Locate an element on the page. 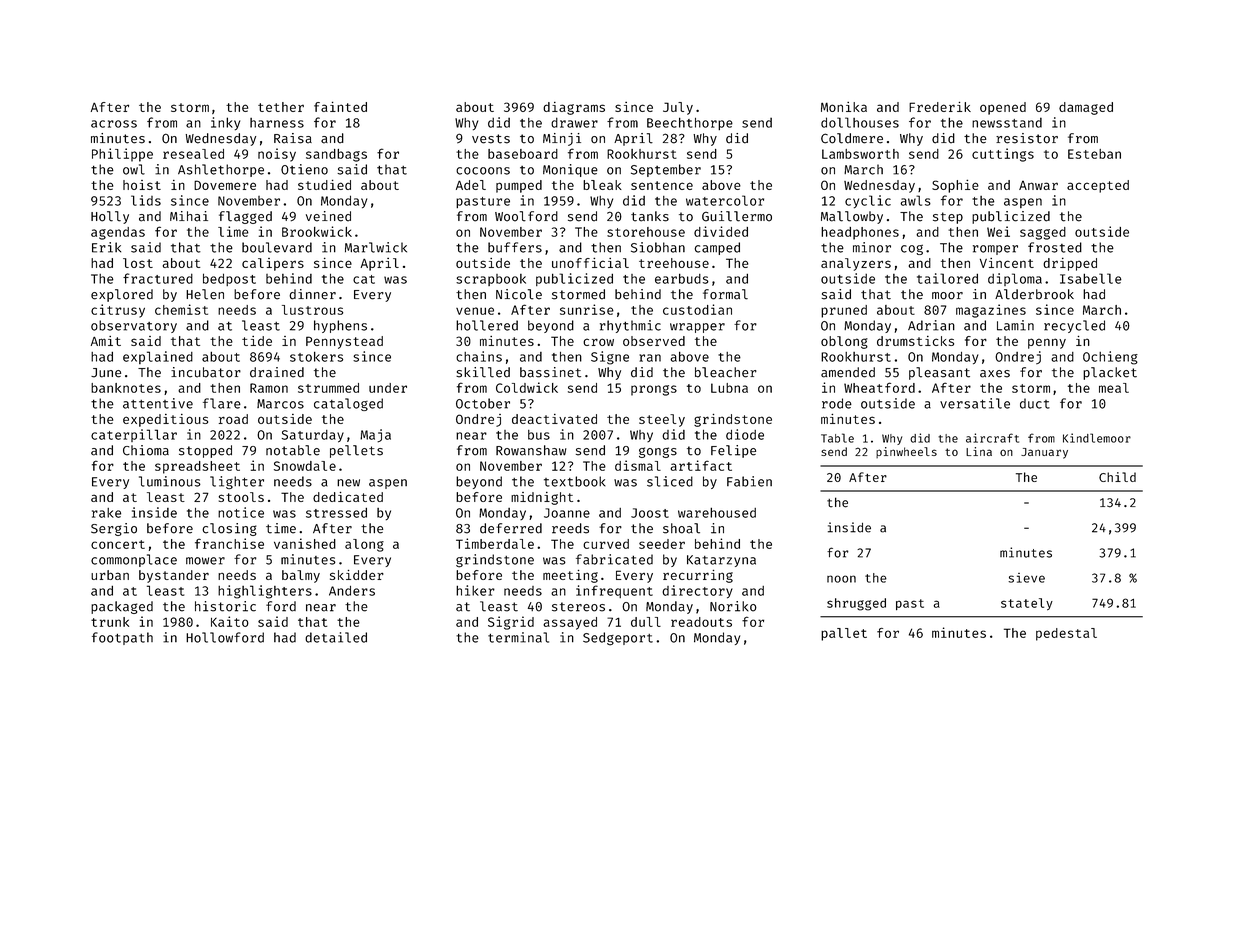  versatile is located at coordinates (975, 403).
